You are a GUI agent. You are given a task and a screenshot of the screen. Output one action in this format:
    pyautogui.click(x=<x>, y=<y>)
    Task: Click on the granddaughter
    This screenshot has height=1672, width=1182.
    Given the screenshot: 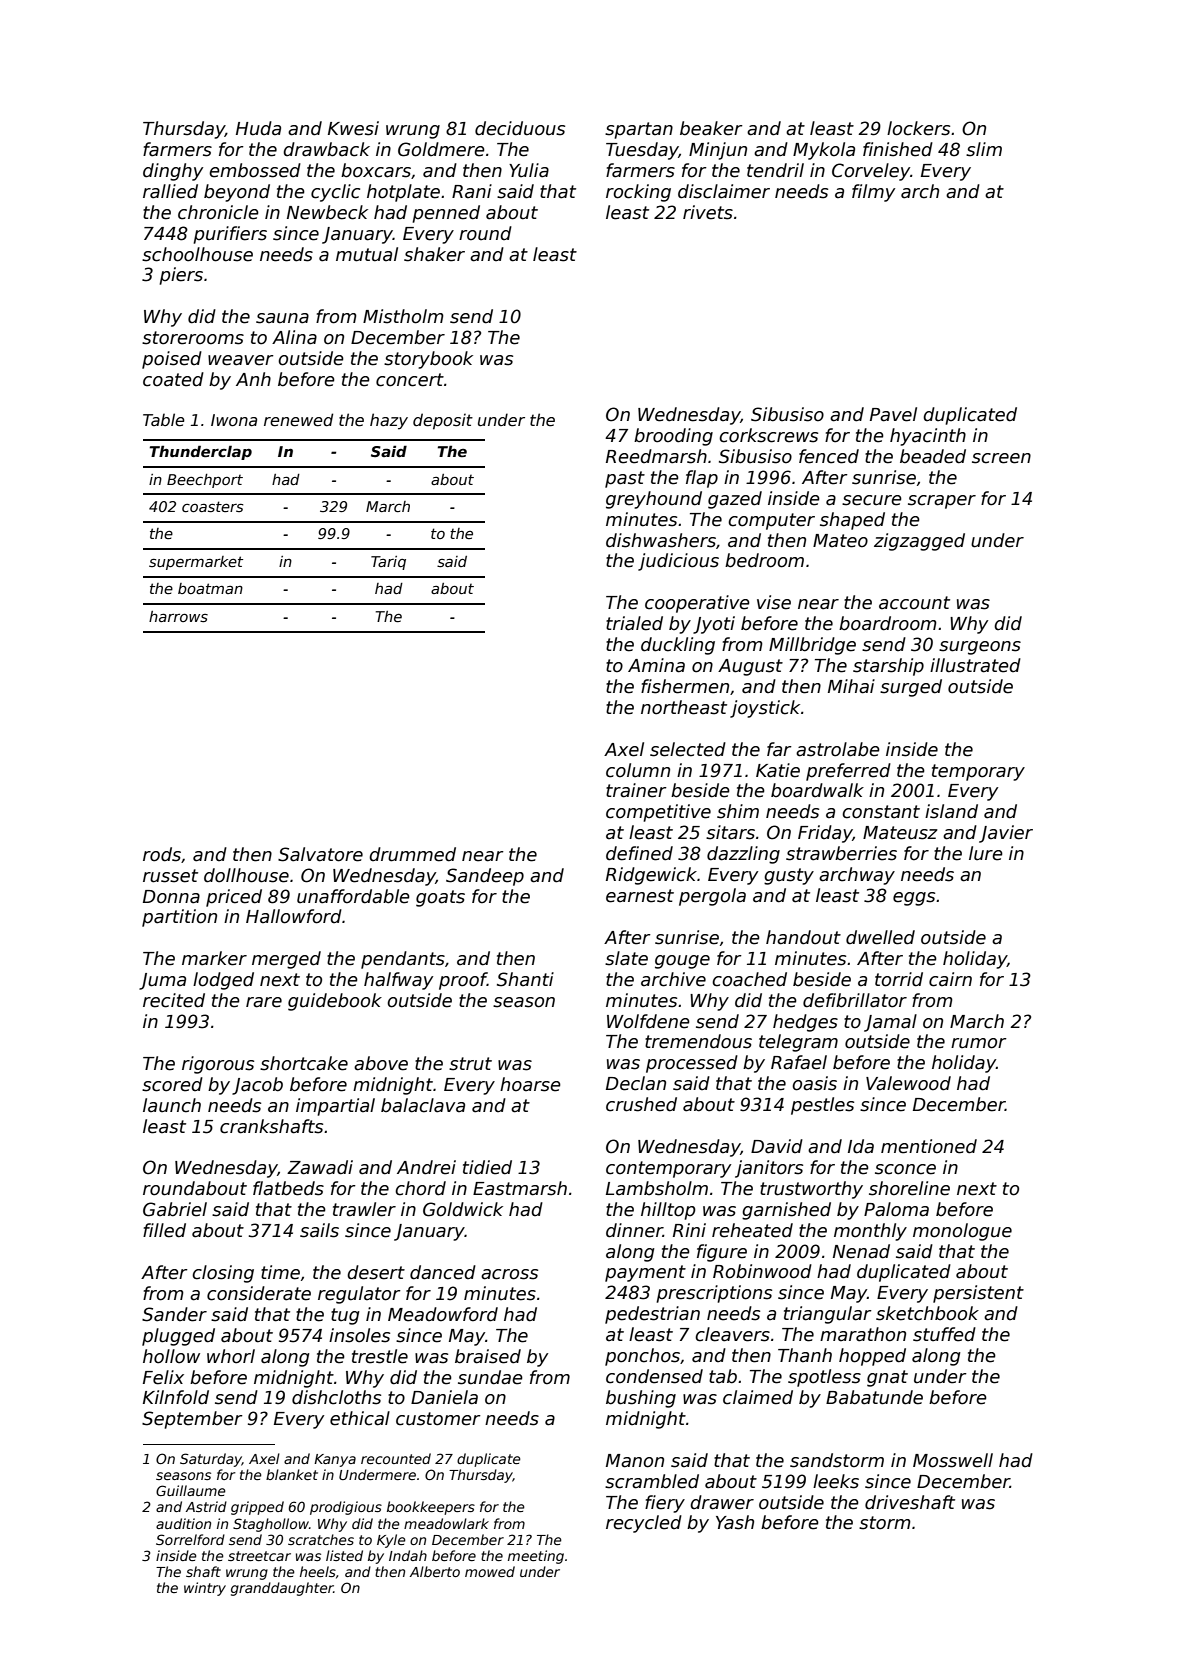 What is the action you would take?
    pyautogui.click(x=282, y=1589)
